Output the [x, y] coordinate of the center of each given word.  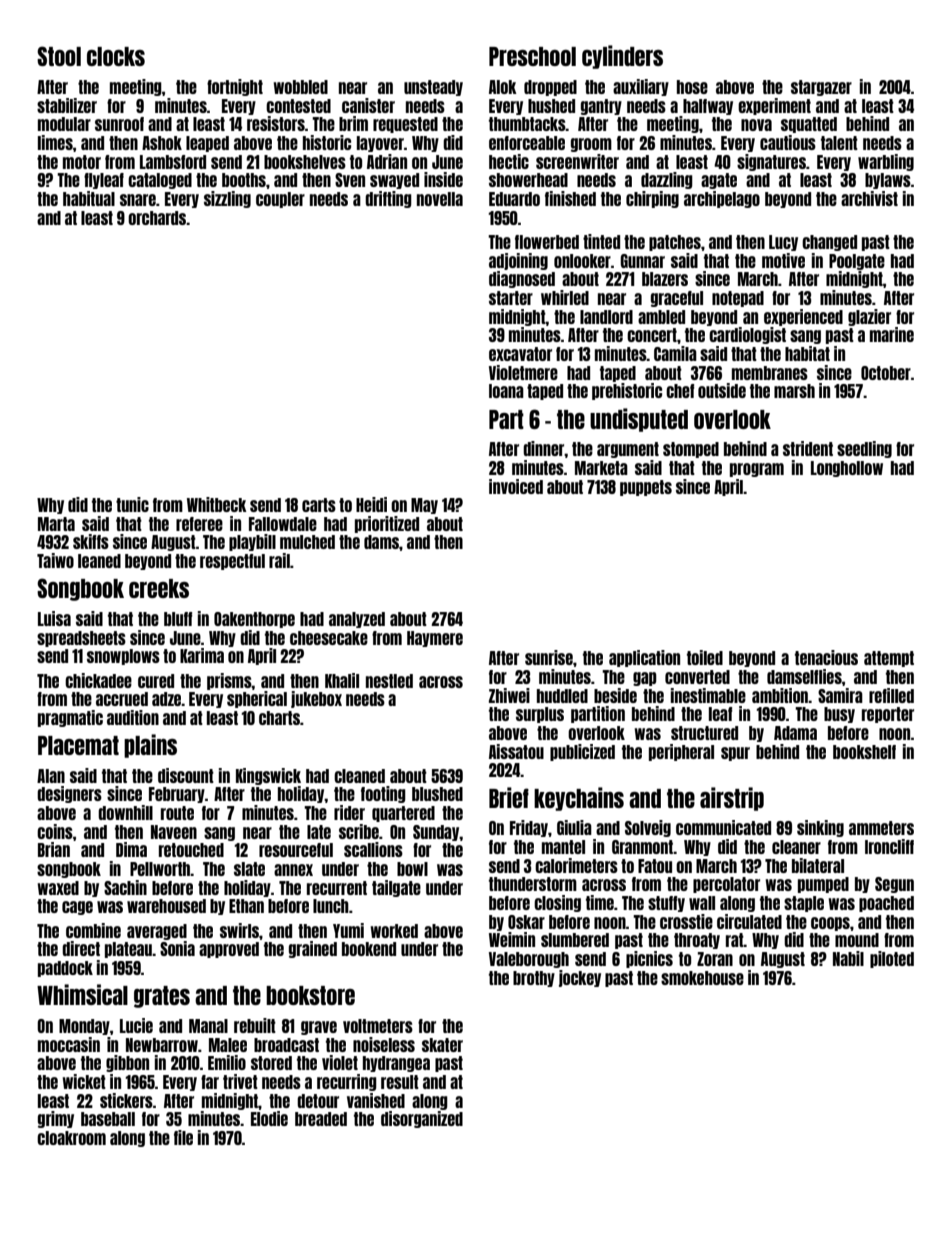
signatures [771, 162]
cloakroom [71, 1138]
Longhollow [847, 469]
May [424, 506]
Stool [59, 56]
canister [368, 105]
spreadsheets [81, 639]
